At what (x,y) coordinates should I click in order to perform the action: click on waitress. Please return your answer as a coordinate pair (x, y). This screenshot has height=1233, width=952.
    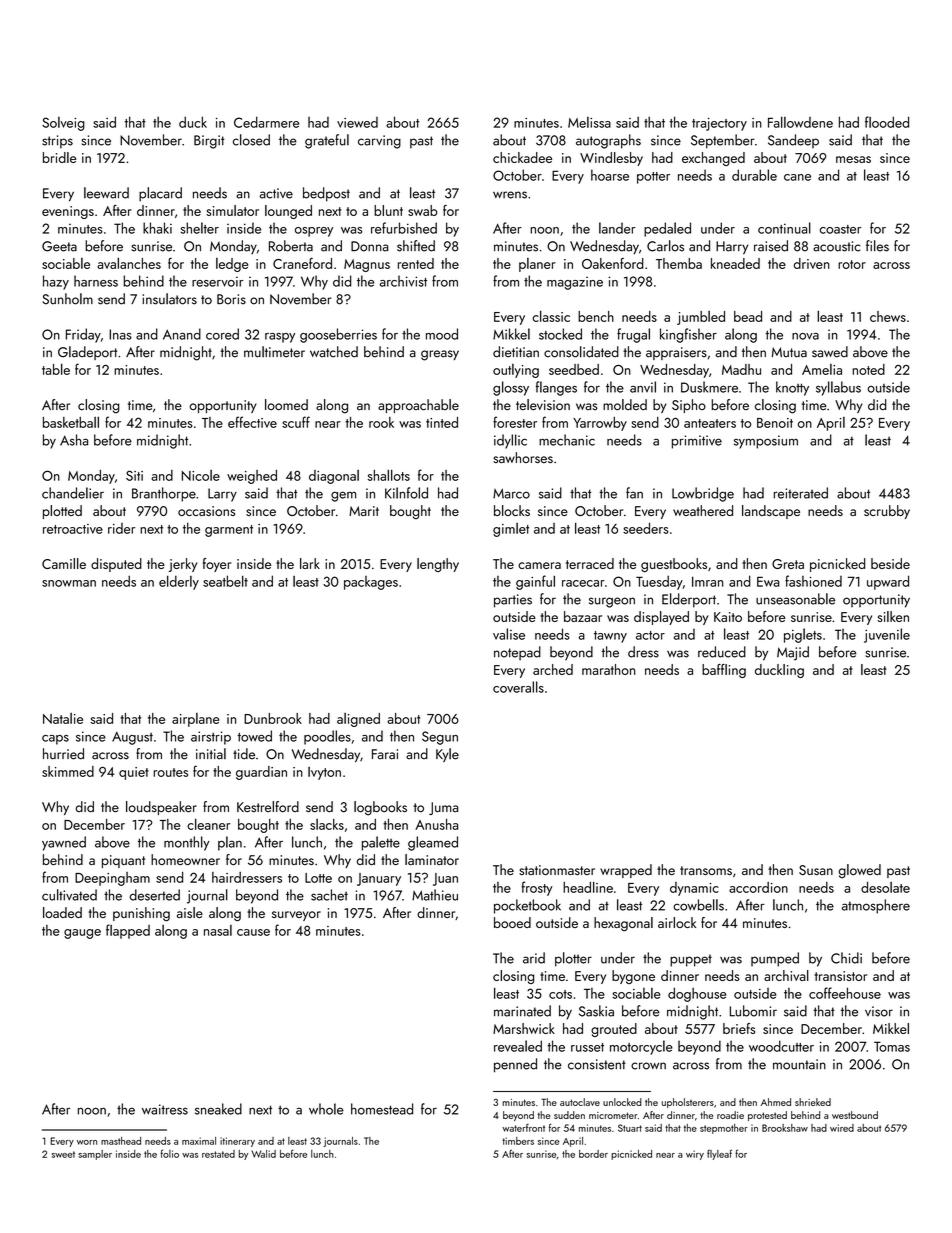
    Looking at the image, I should click on (165, 1109).
